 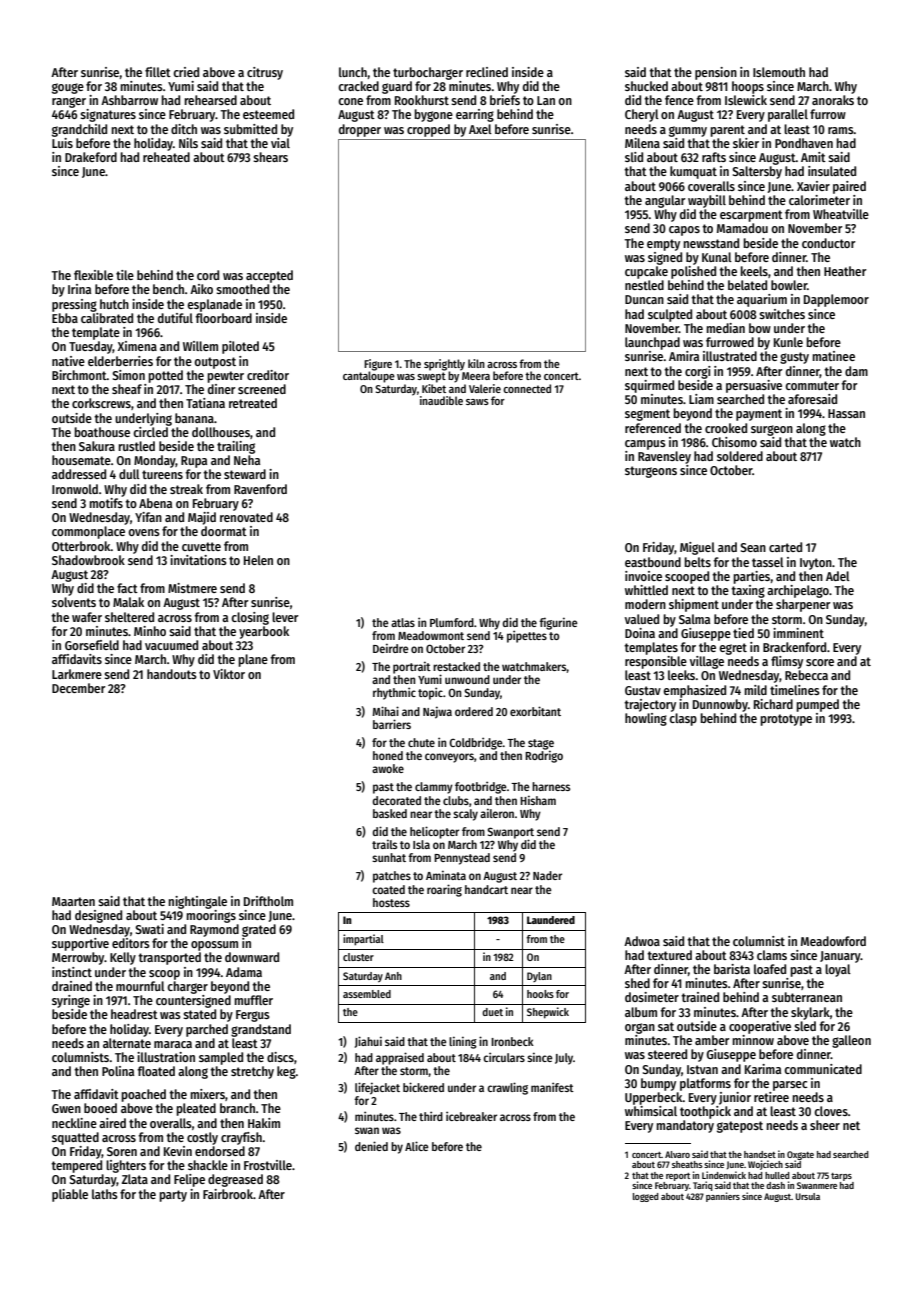 I want to click on unwound, so click(x=467, y=679).
